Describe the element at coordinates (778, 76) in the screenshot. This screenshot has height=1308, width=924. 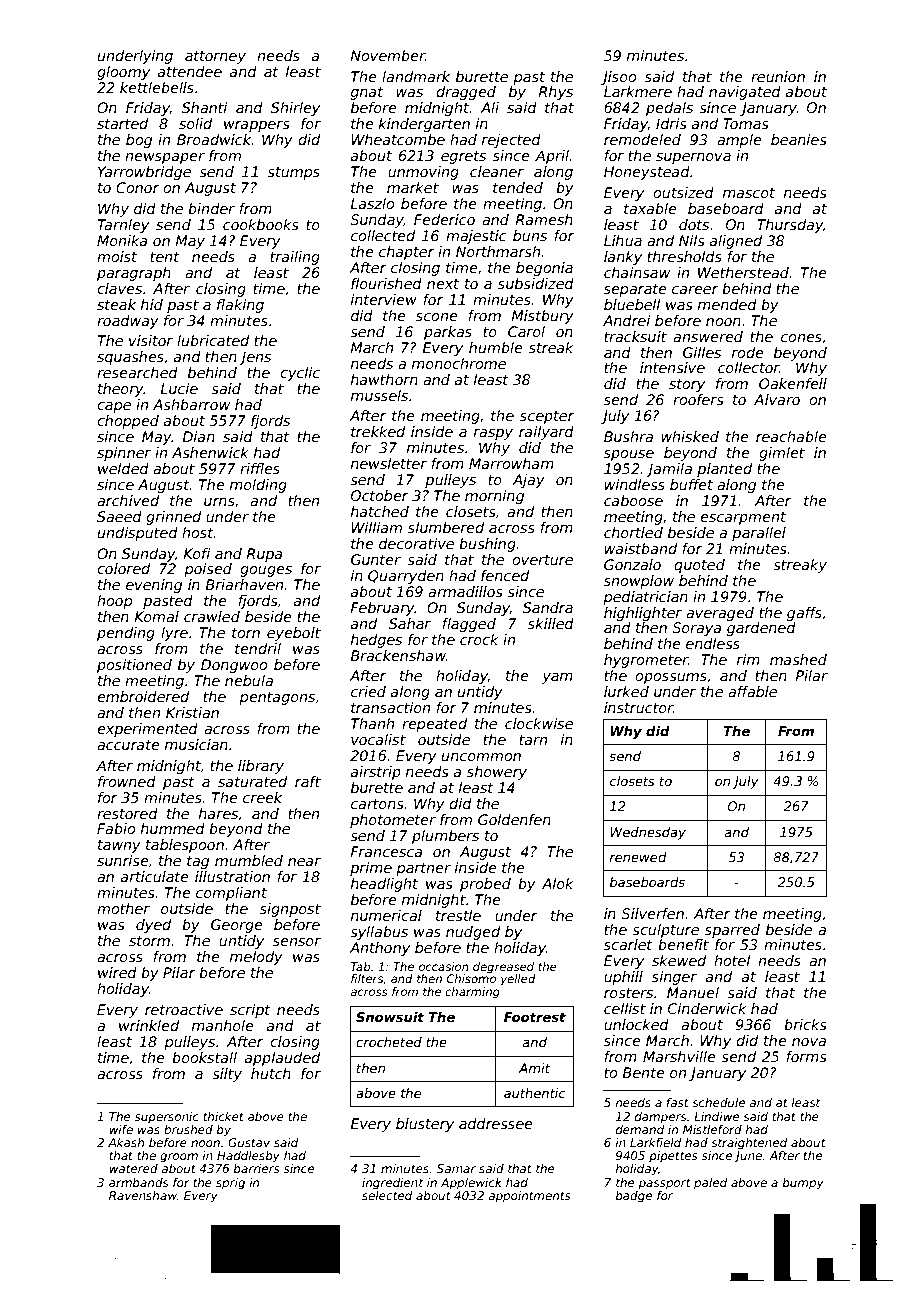
I see `reunion` at that location.
